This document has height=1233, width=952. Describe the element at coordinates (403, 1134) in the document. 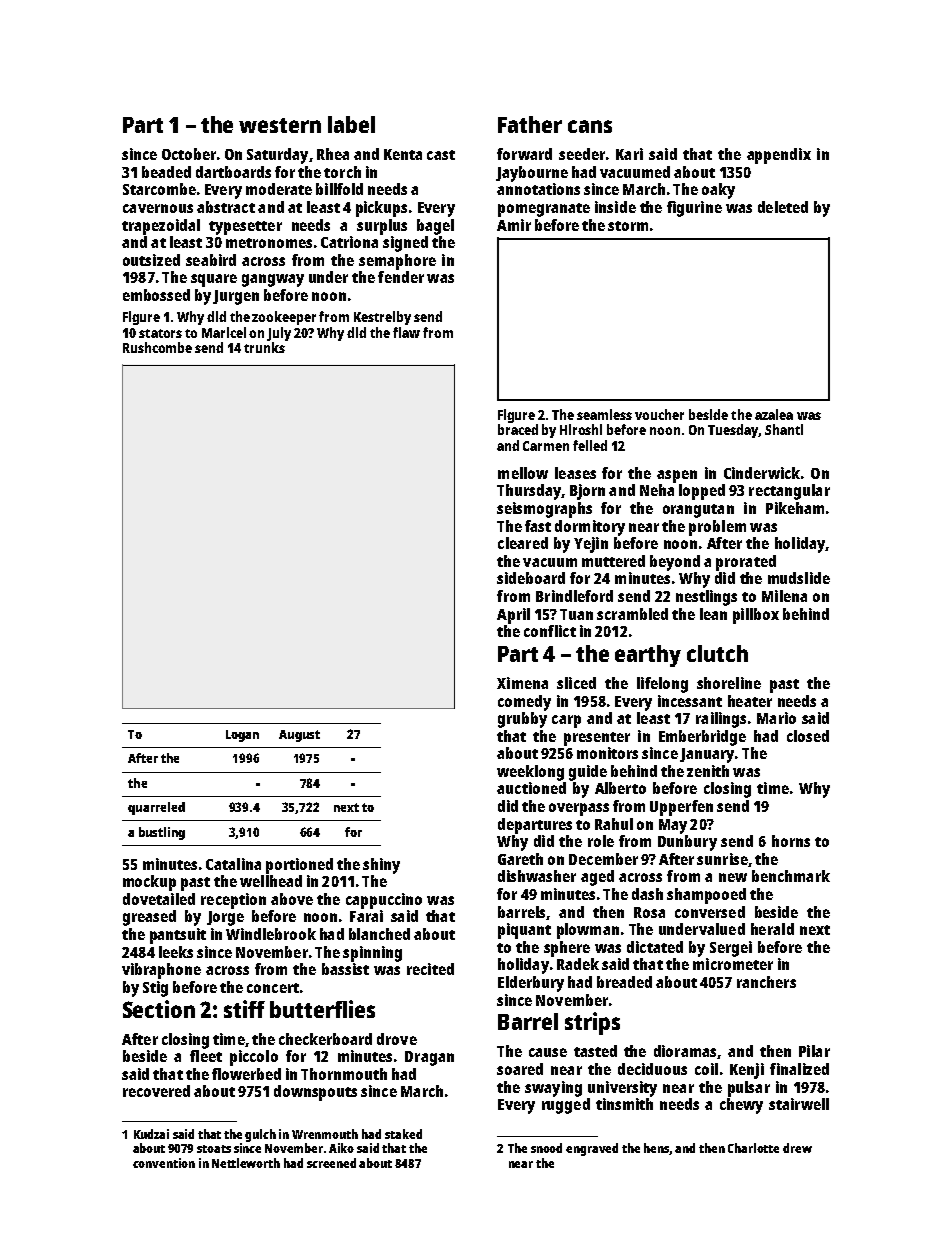

I see `staked` at that location.
